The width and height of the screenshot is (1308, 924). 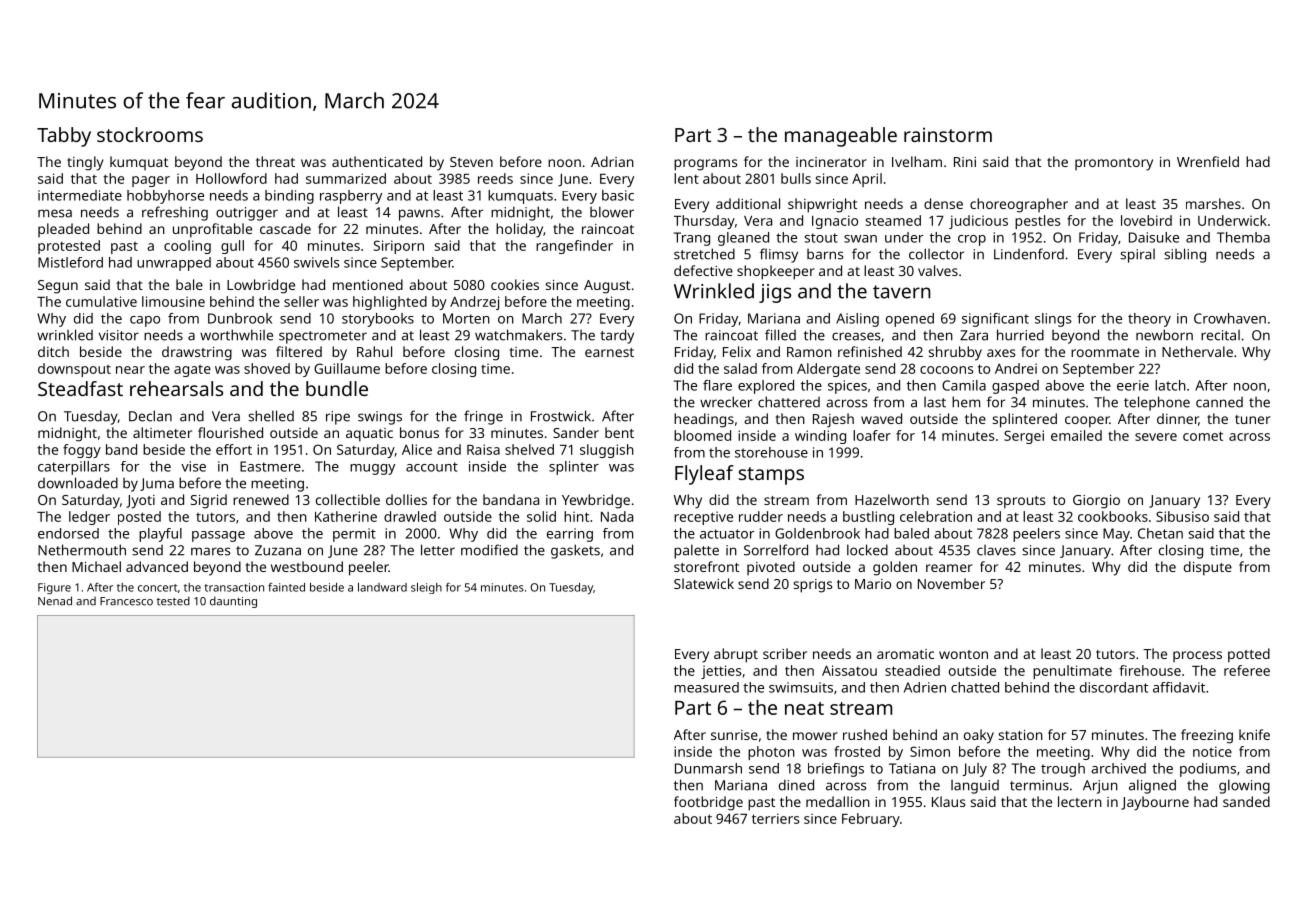 I want to click on sunrise, so click(x=734, y=735).
